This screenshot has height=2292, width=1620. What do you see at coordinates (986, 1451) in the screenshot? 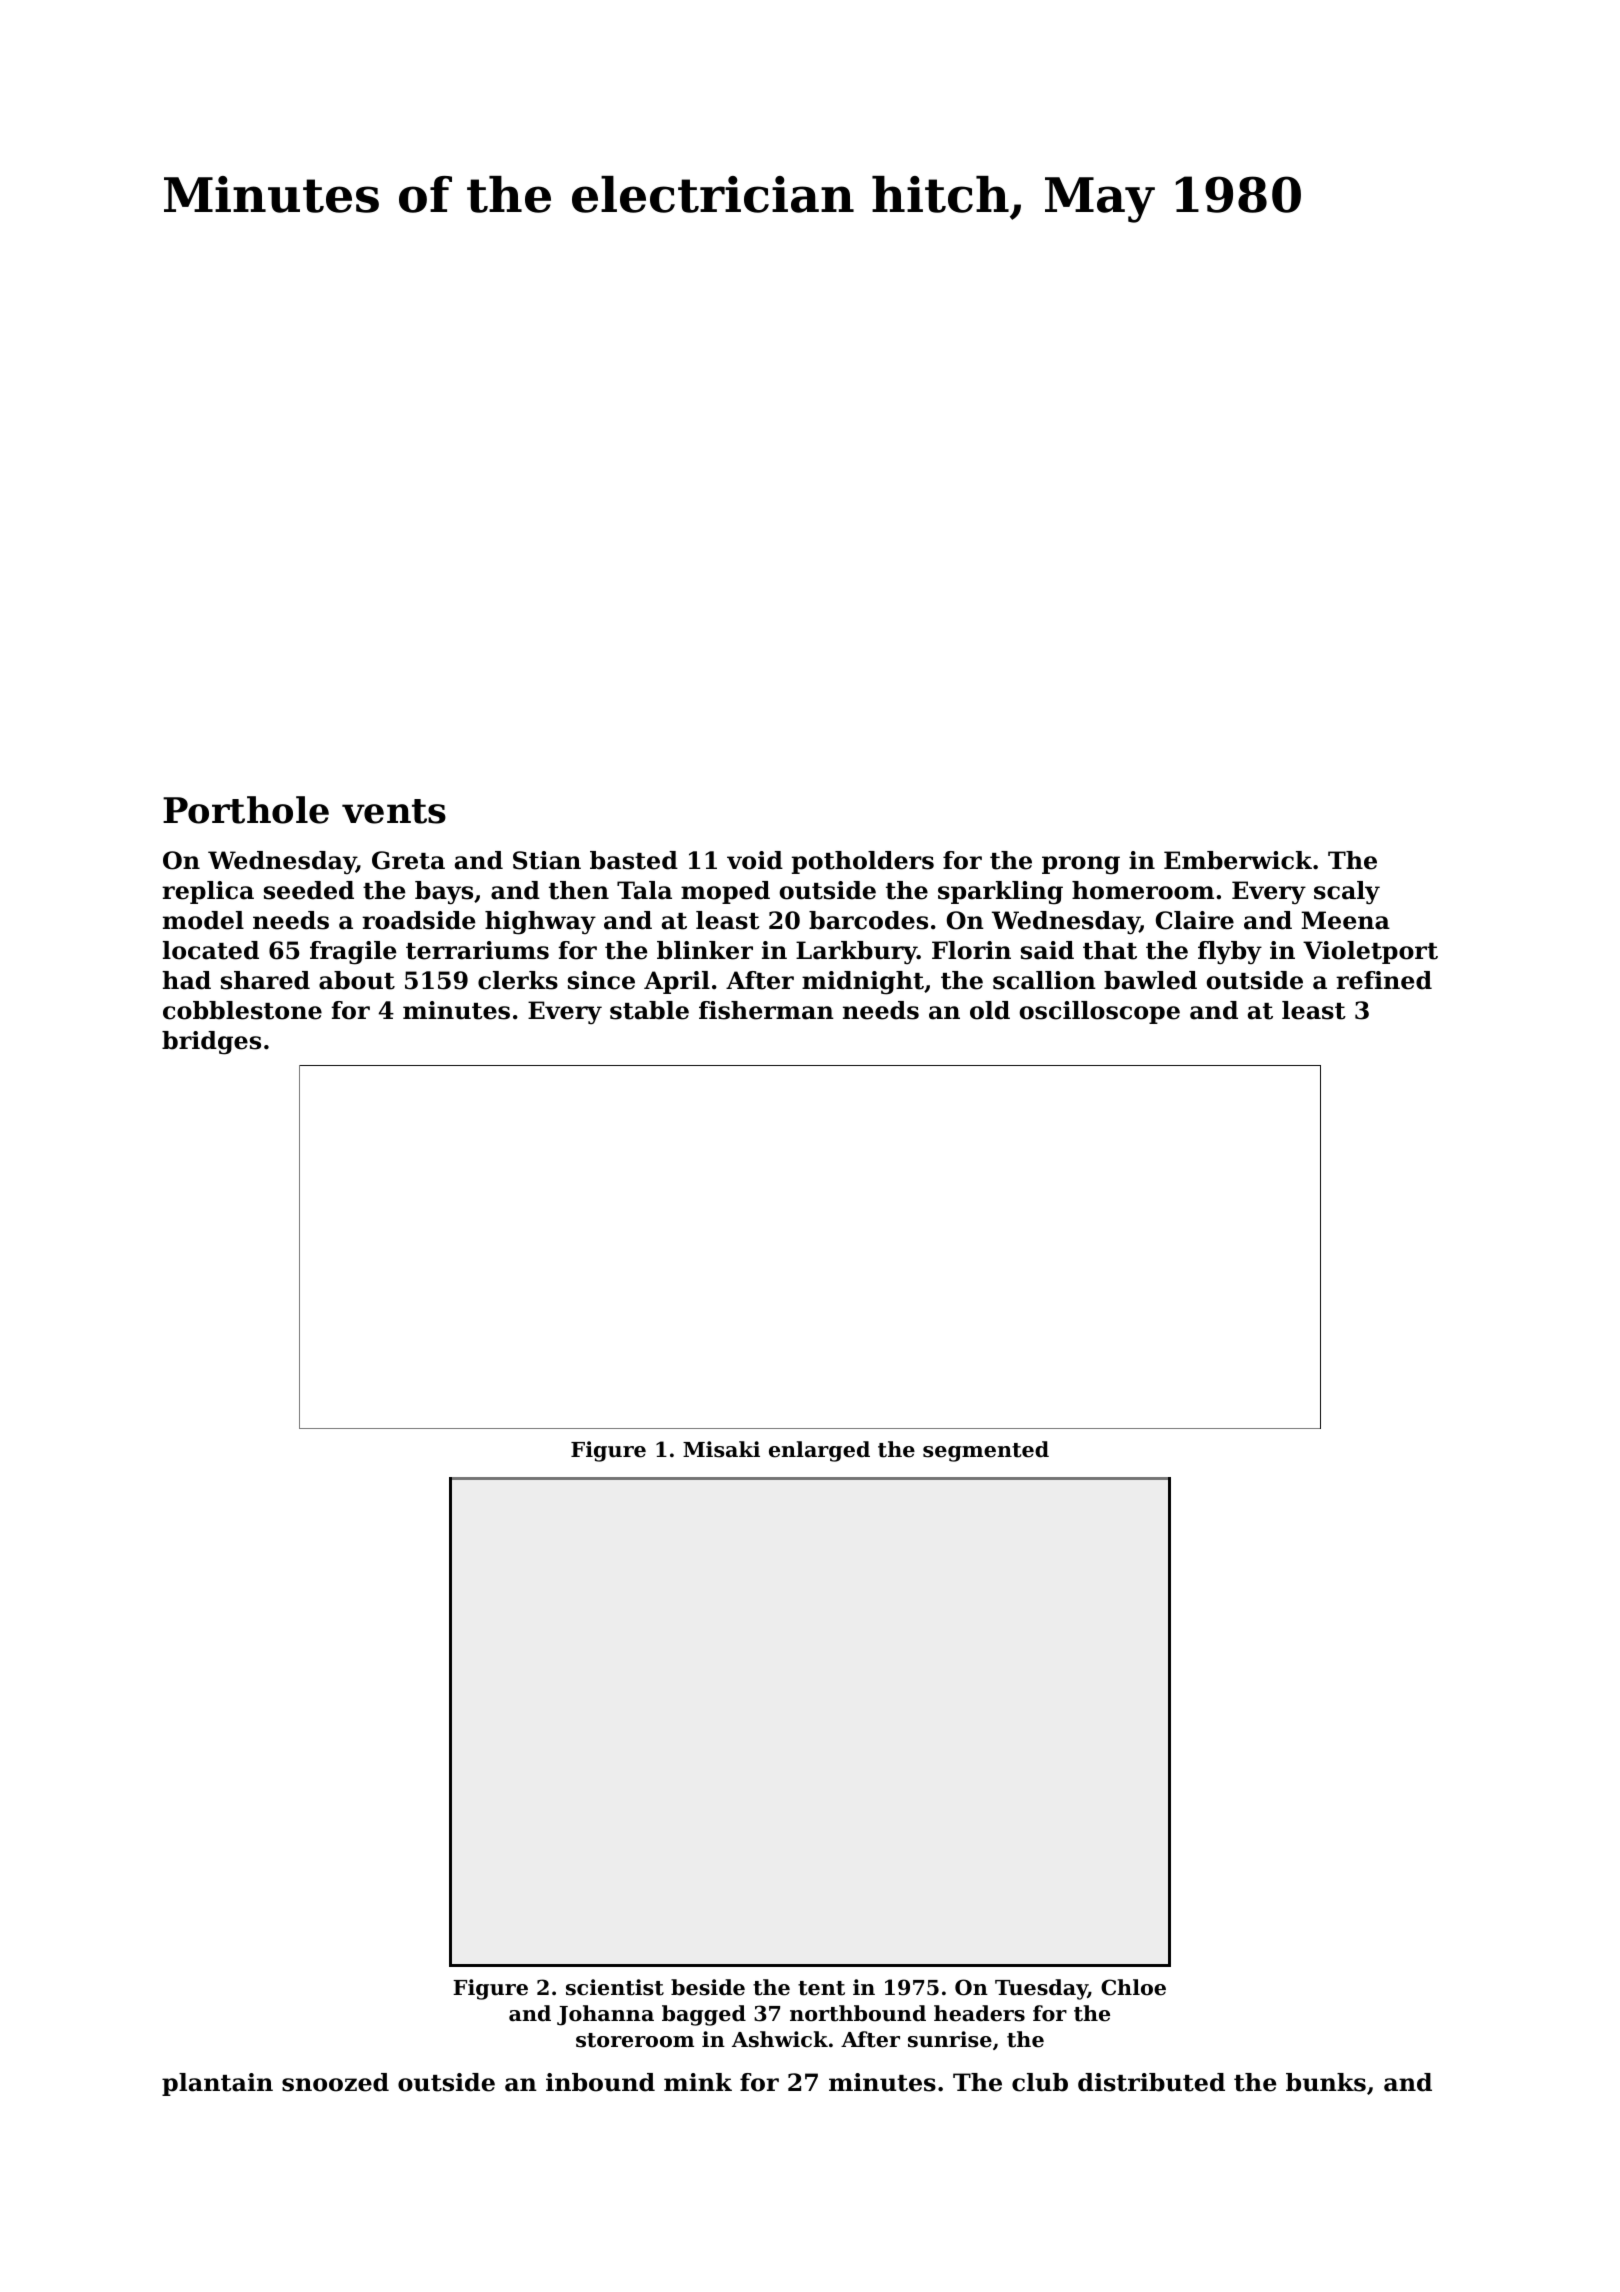
I see `segmented` at bounding box center [986, 1451].
